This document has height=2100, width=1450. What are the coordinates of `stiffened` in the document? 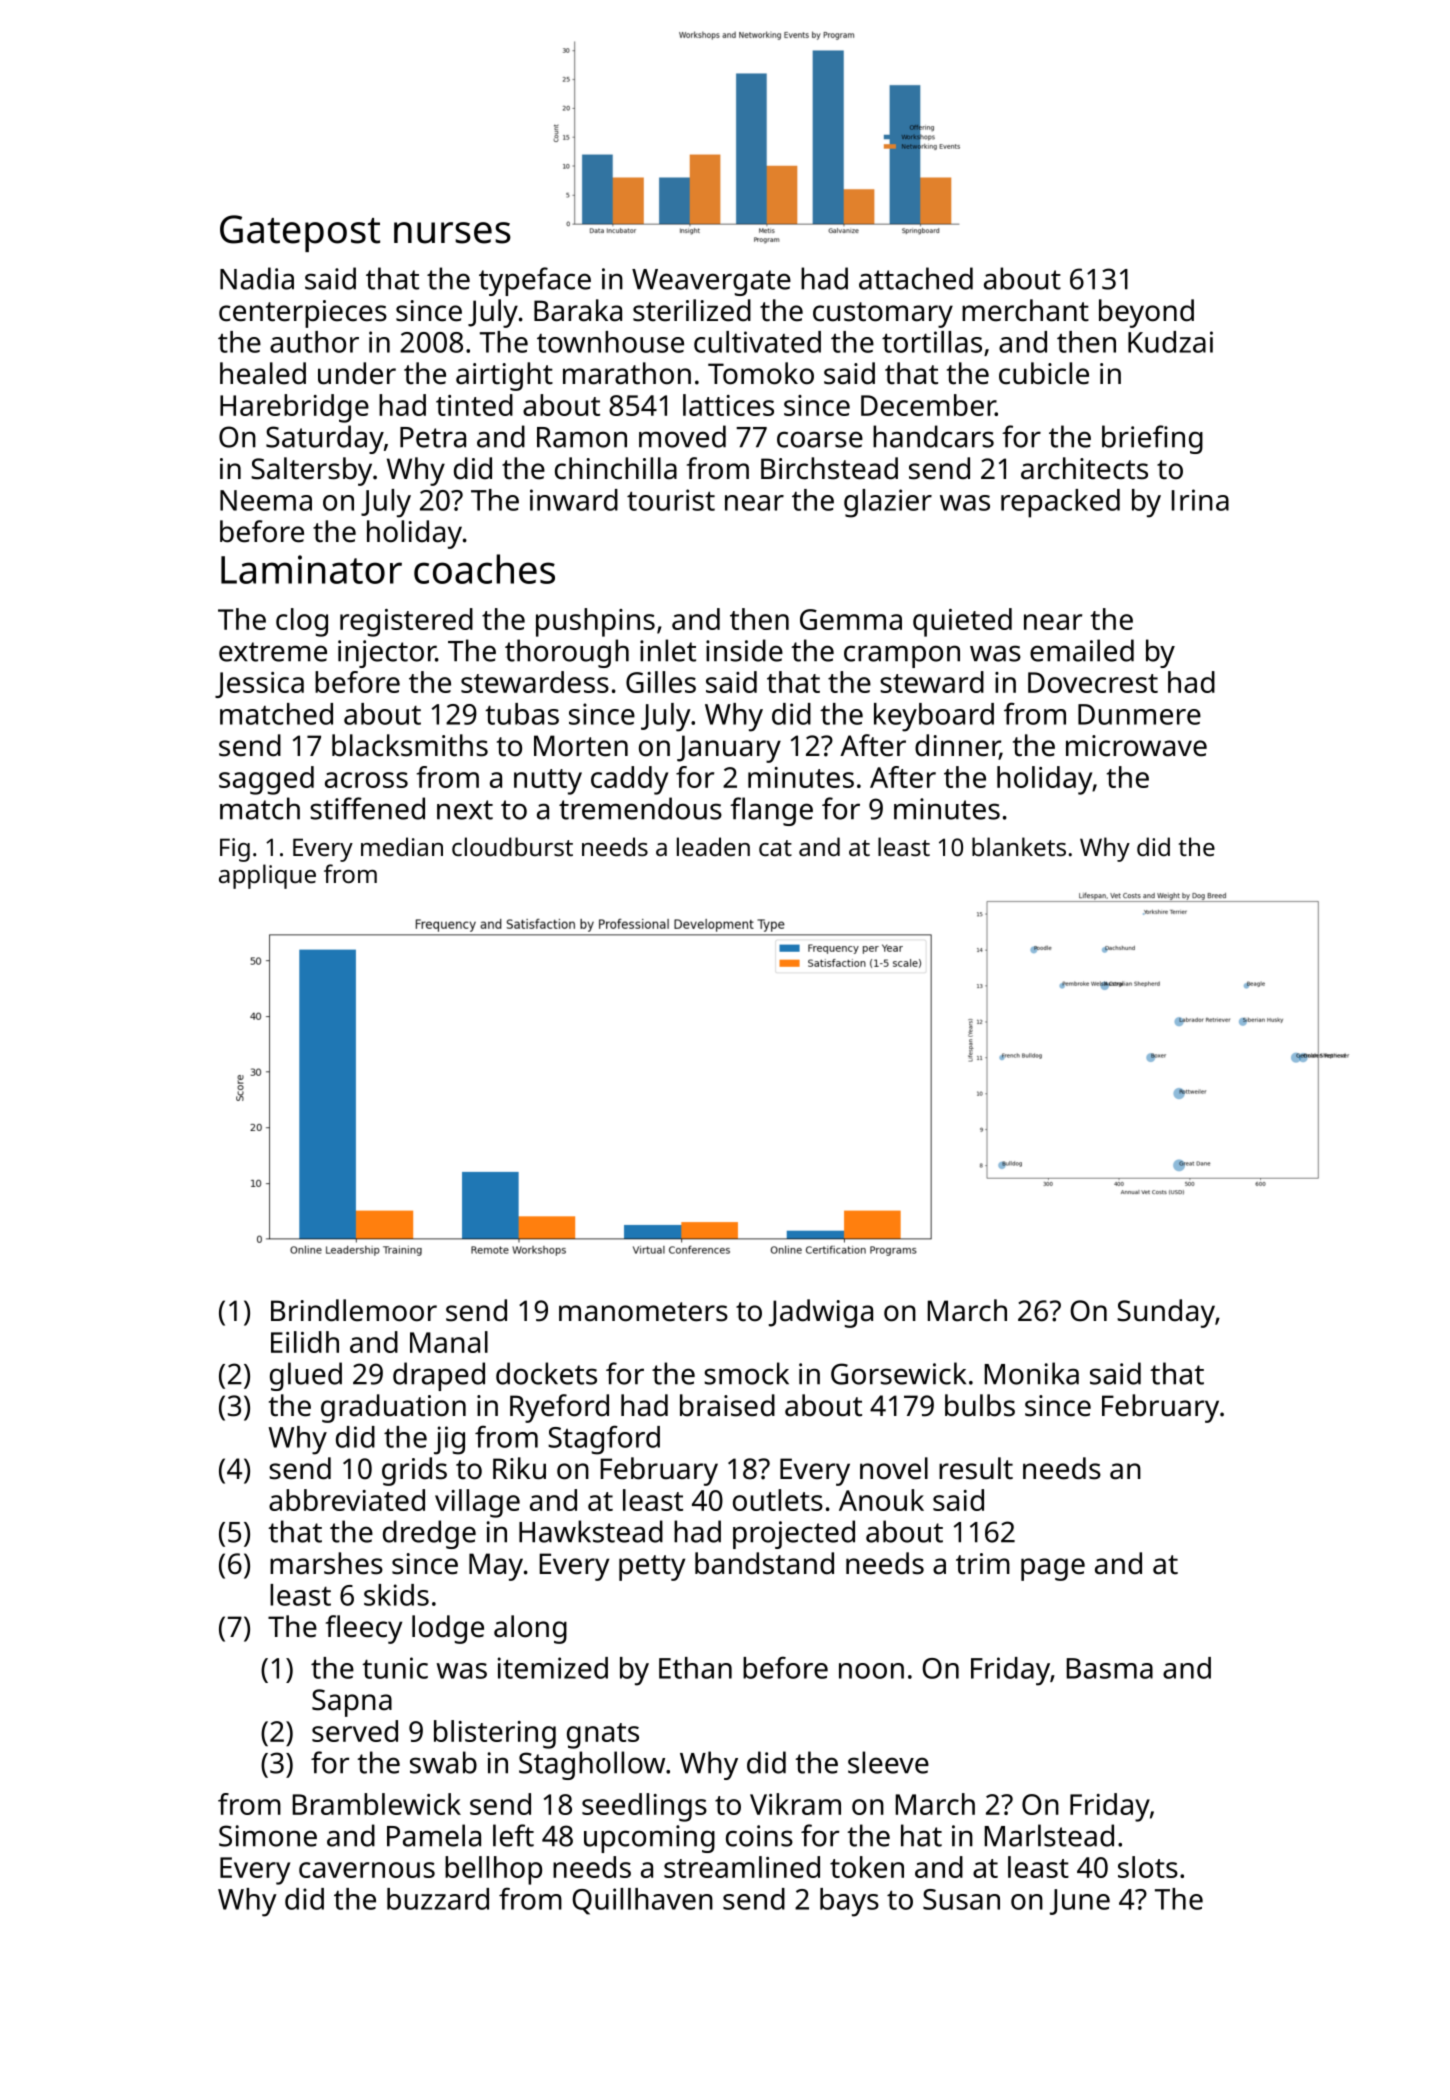 It's located at (367, 808).
